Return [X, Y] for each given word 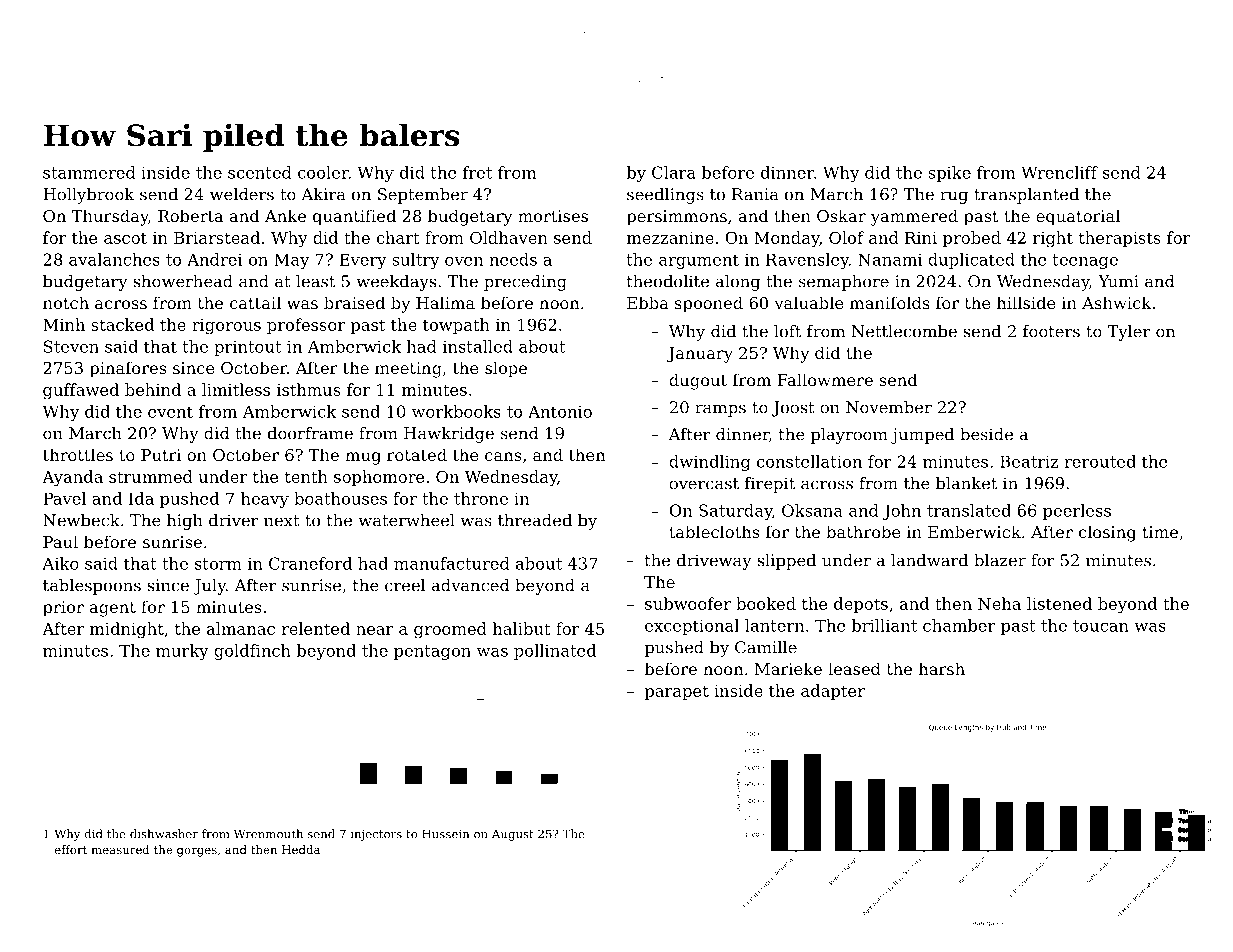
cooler [323, 172]
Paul [60, 541]
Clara [674, 172]
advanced [471, 585]
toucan [1101, 626]
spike [949, 174]
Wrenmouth [268, 834]
